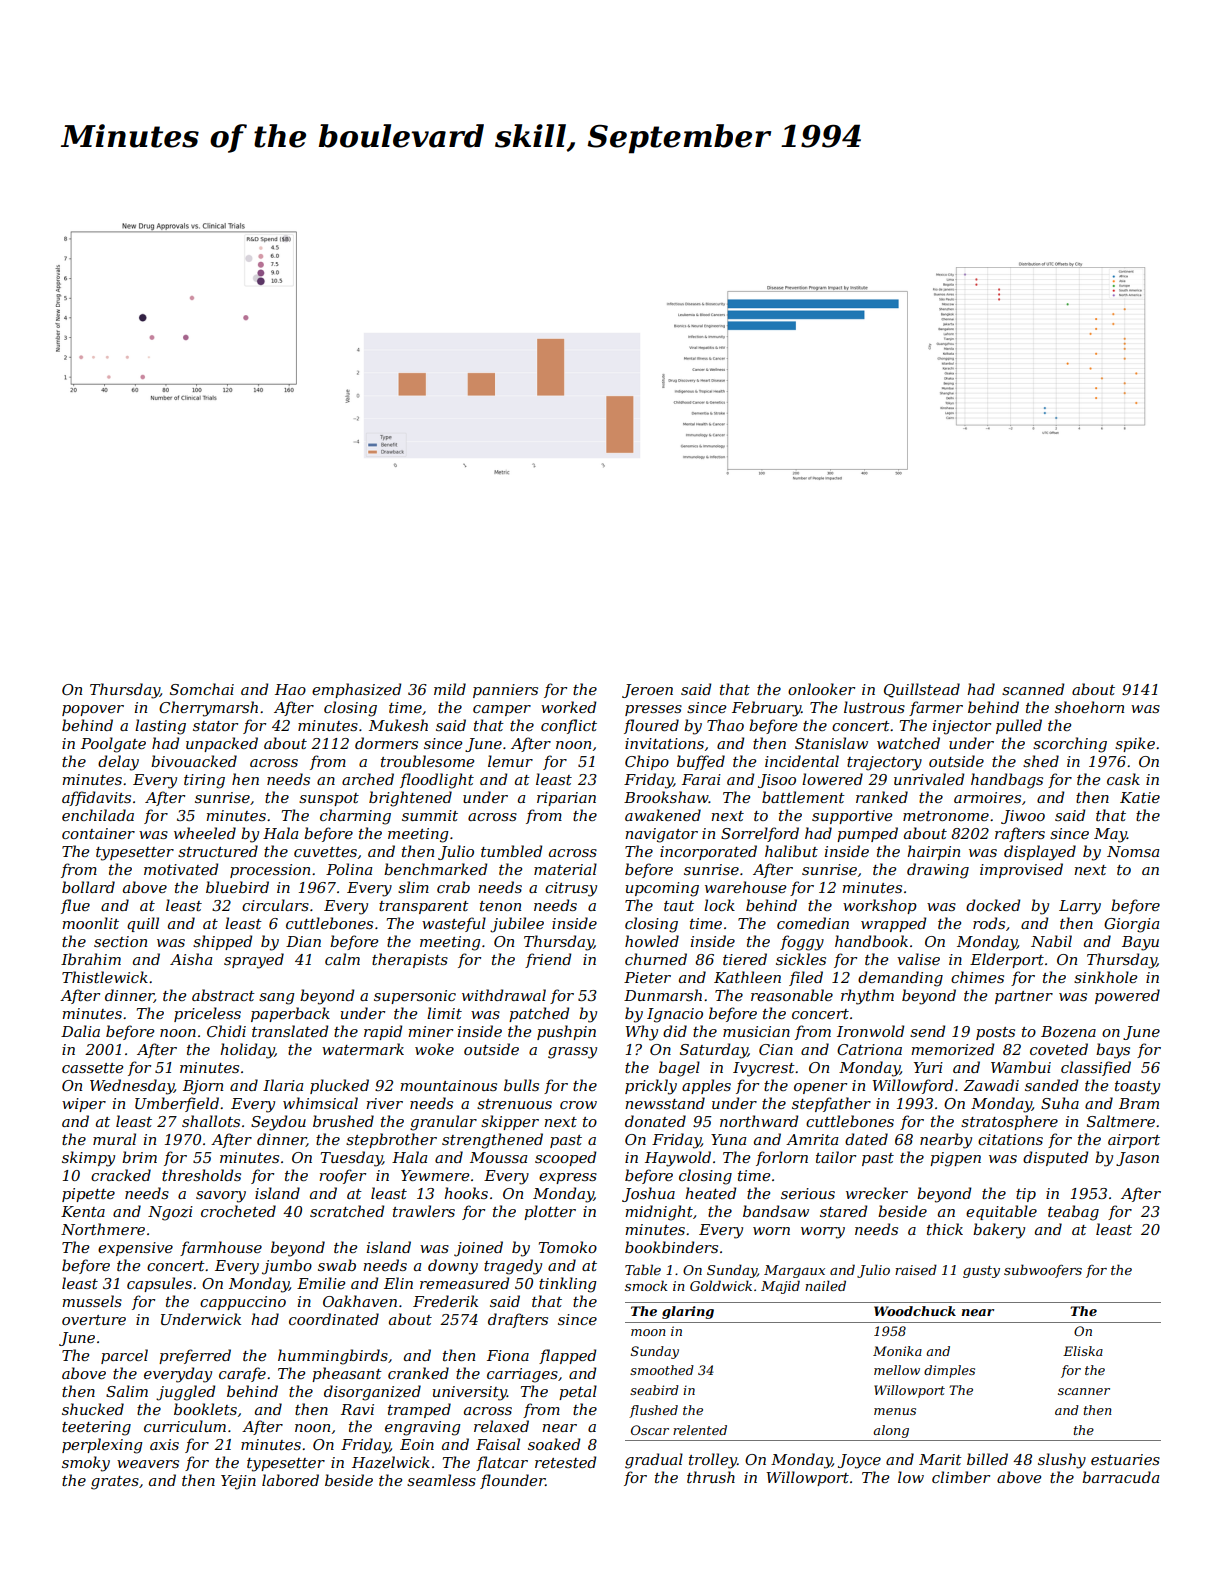 This screenshot has width=1222, height=1582. What do you see at coordinates (202, 689) in the screenshot?
I see `Somchai` at bounding box center [202, 689].
